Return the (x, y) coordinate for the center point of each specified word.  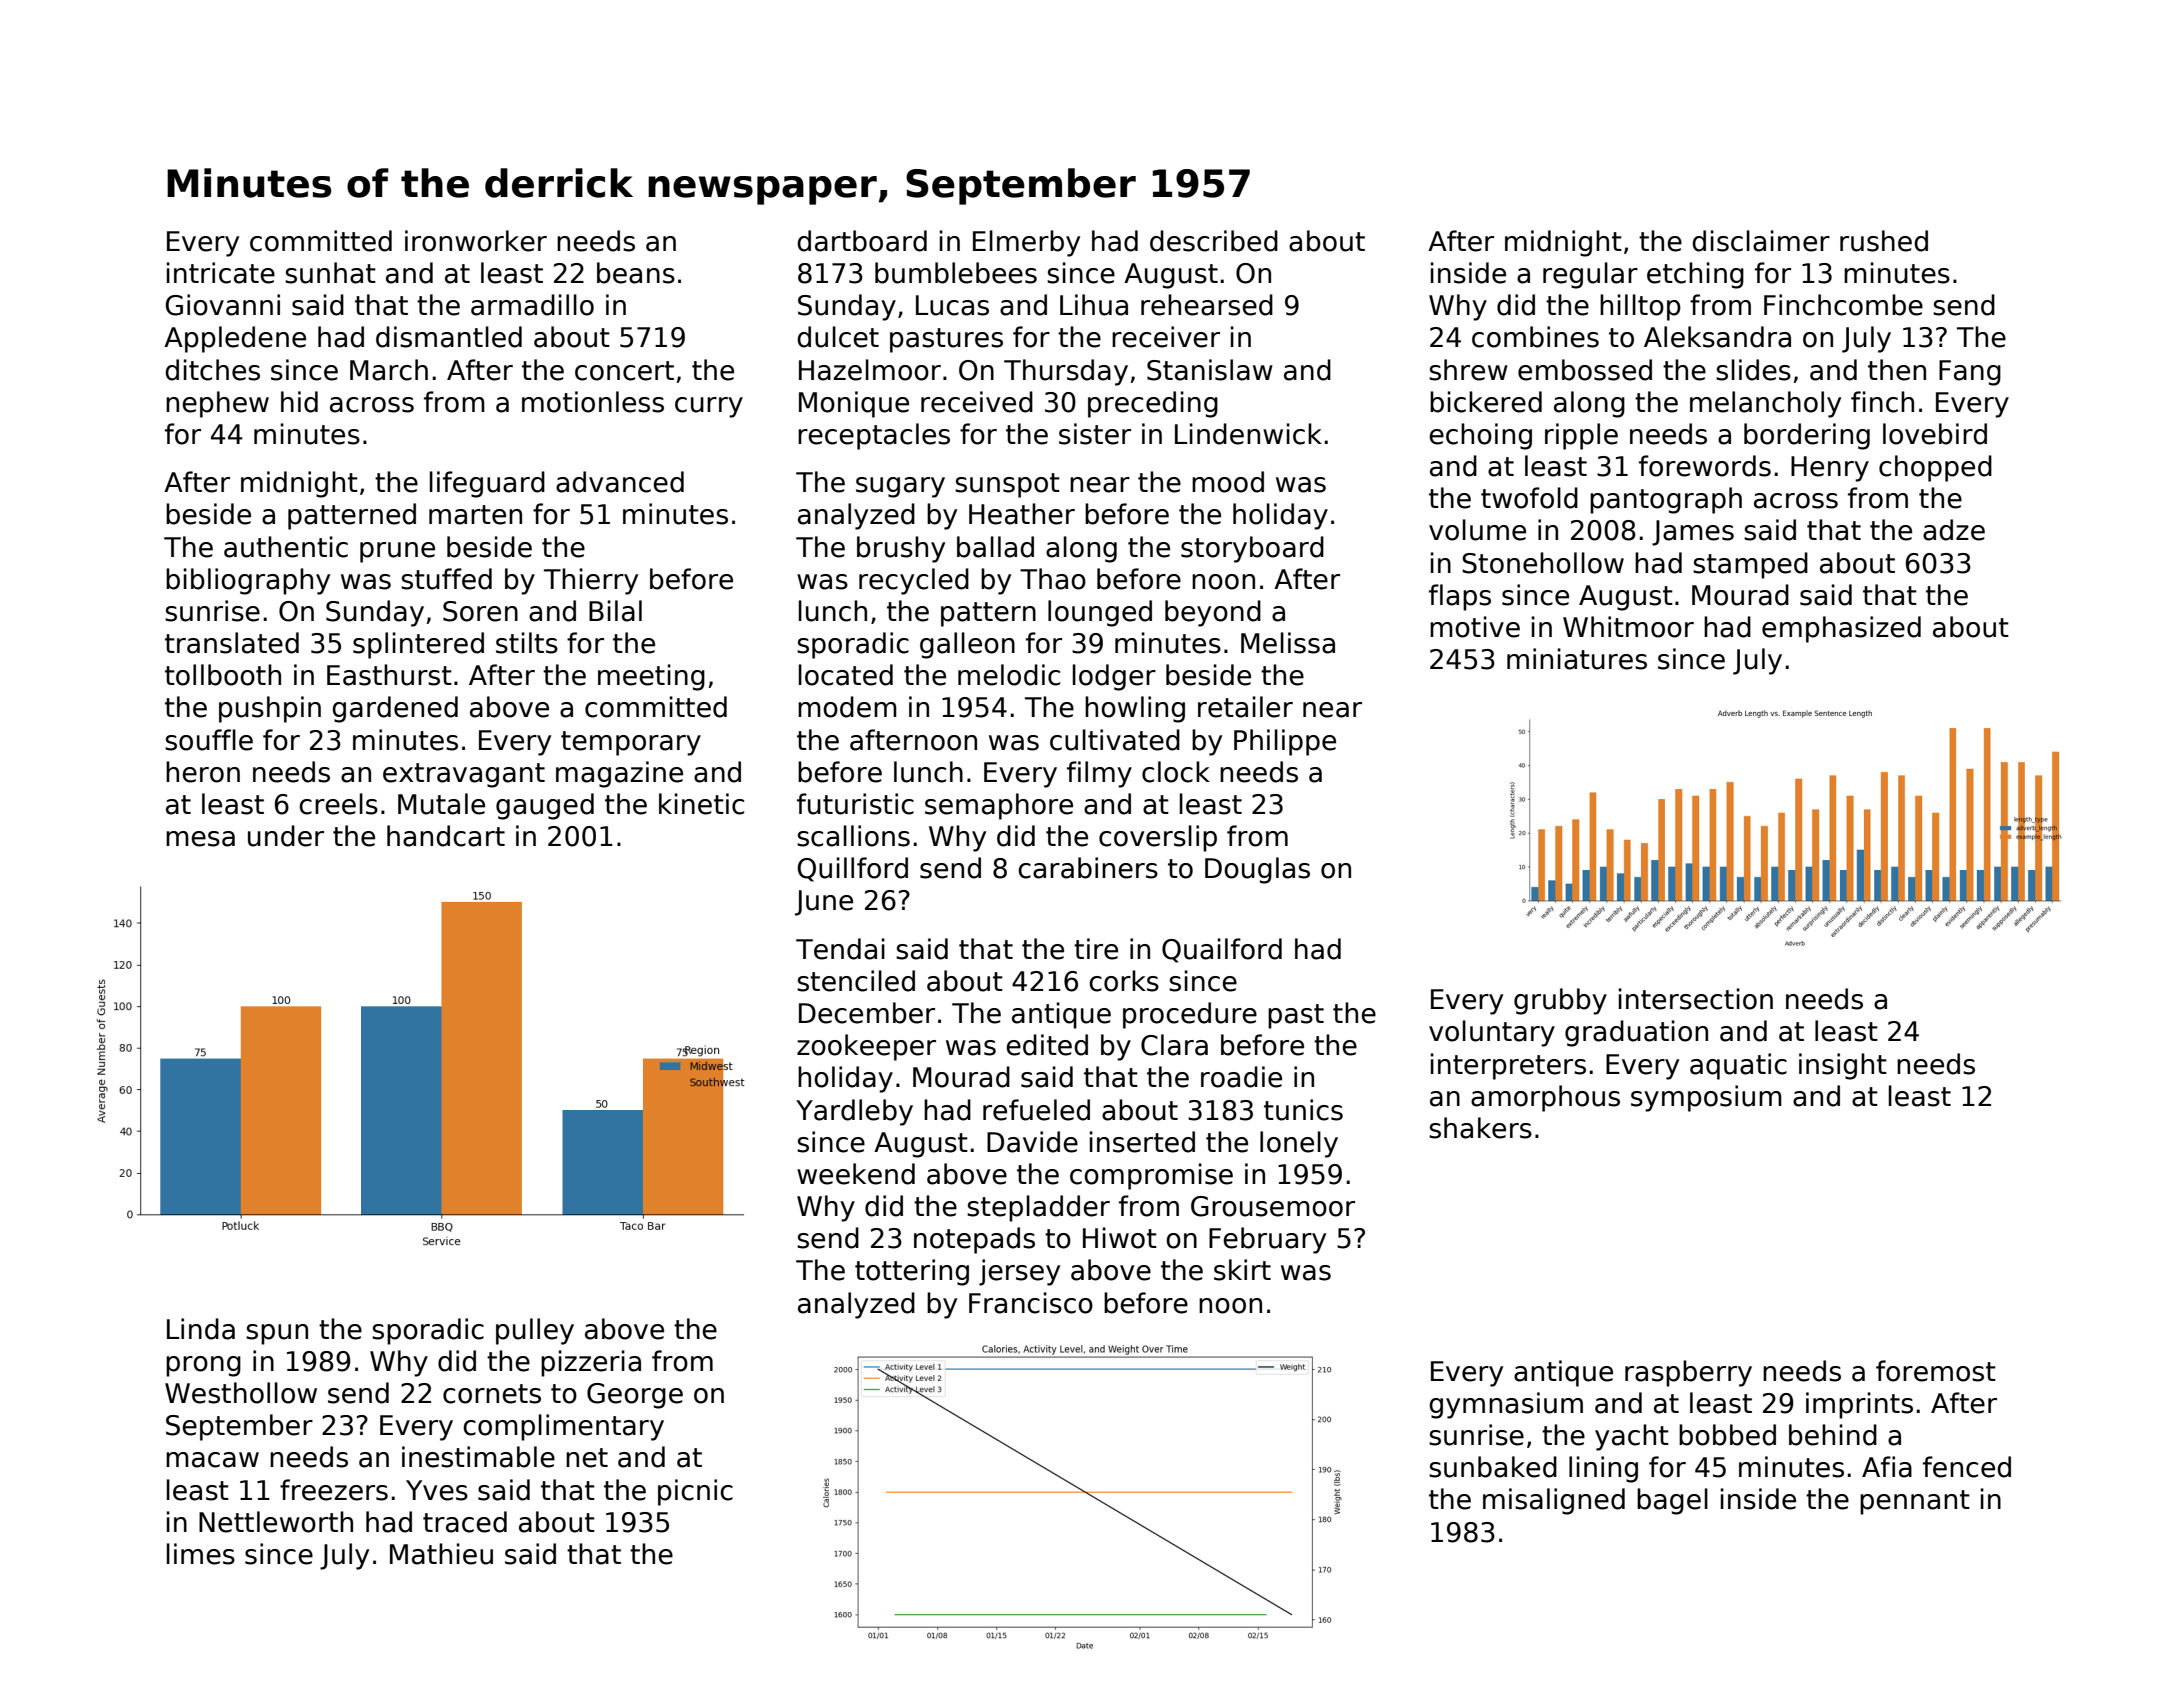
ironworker (476, 241)
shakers (1480, 1128)
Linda (201, 1329)
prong (203, 1366)
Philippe (1285, 742)
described (1214, 241)
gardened (395, 709)
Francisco (1031, 1303)
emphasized (1841, 629)
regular (1590, 275)
